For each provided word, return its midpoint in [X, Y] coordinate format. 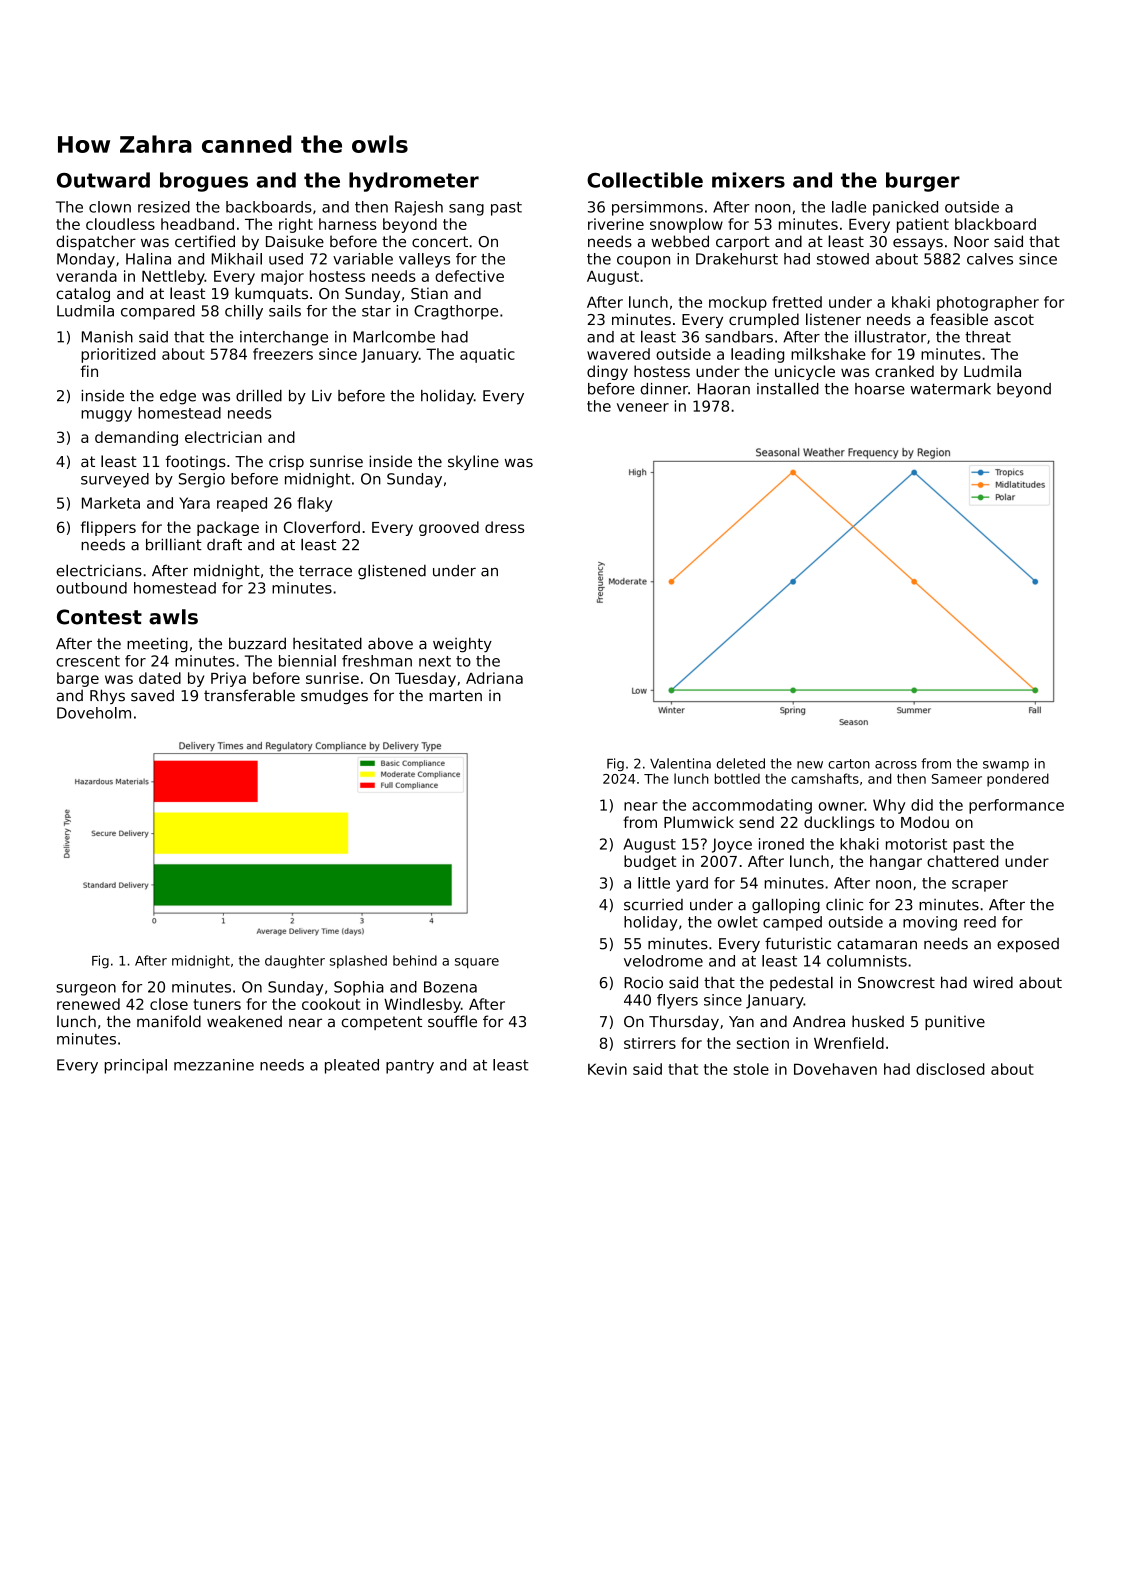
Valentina [680, 763]
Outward [103, 180]
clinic [844, 905]
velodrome [663, 961]
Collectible [645, 180]
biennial [307, 661]
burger [923, 182]
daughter [295, 962]
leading [757, 355]
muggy [106, 416]
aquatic [487, 355]
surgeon [86, 990]
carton [849, 764]
